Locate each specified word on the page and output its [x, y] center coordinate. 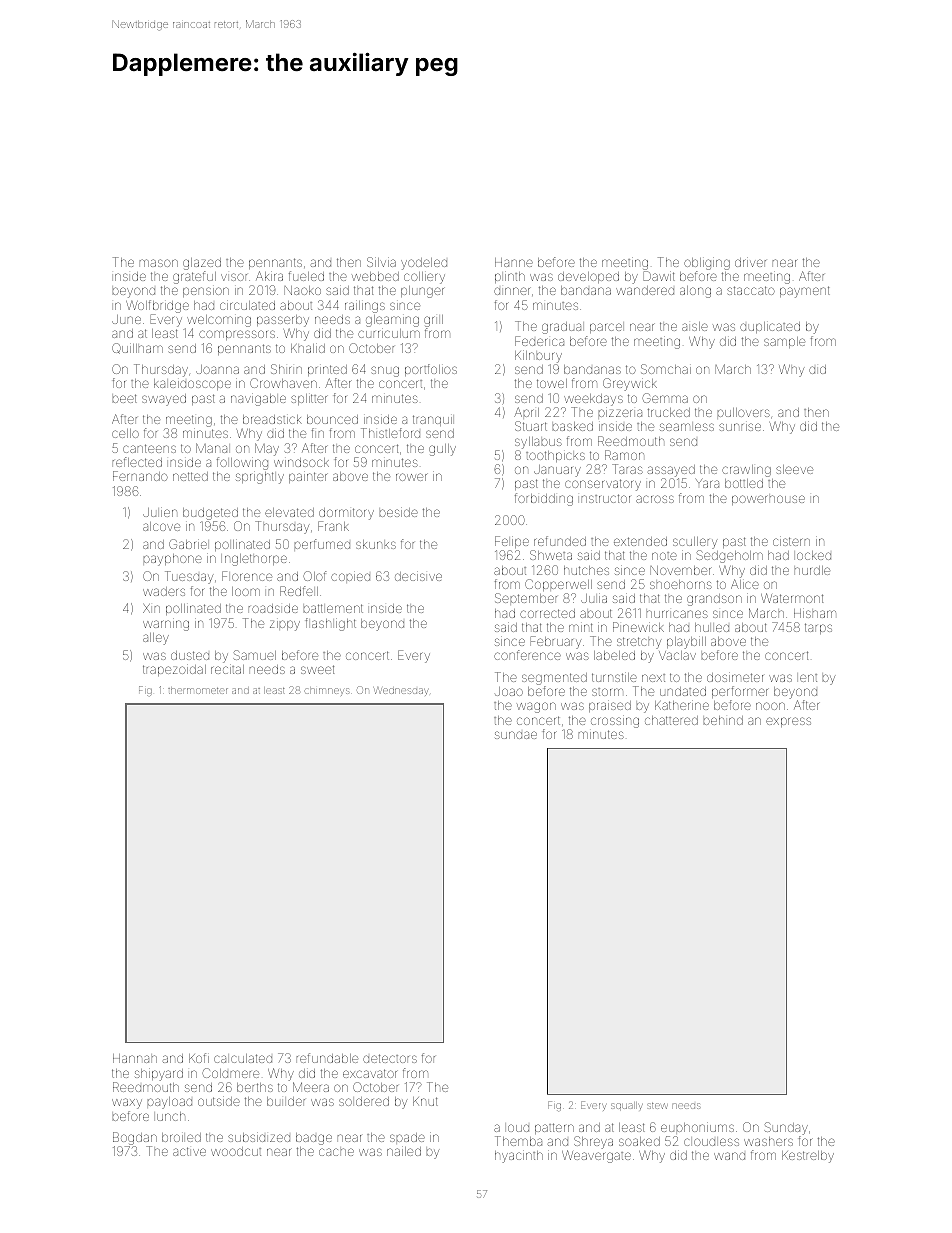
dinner [512, 291]
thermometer [198, 690]
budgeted [210, 514]
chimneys [326, 692]
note [664, 556]
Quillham [137, 348]
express [788, 722]
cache [336, 1152]
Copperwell [558, 585]
